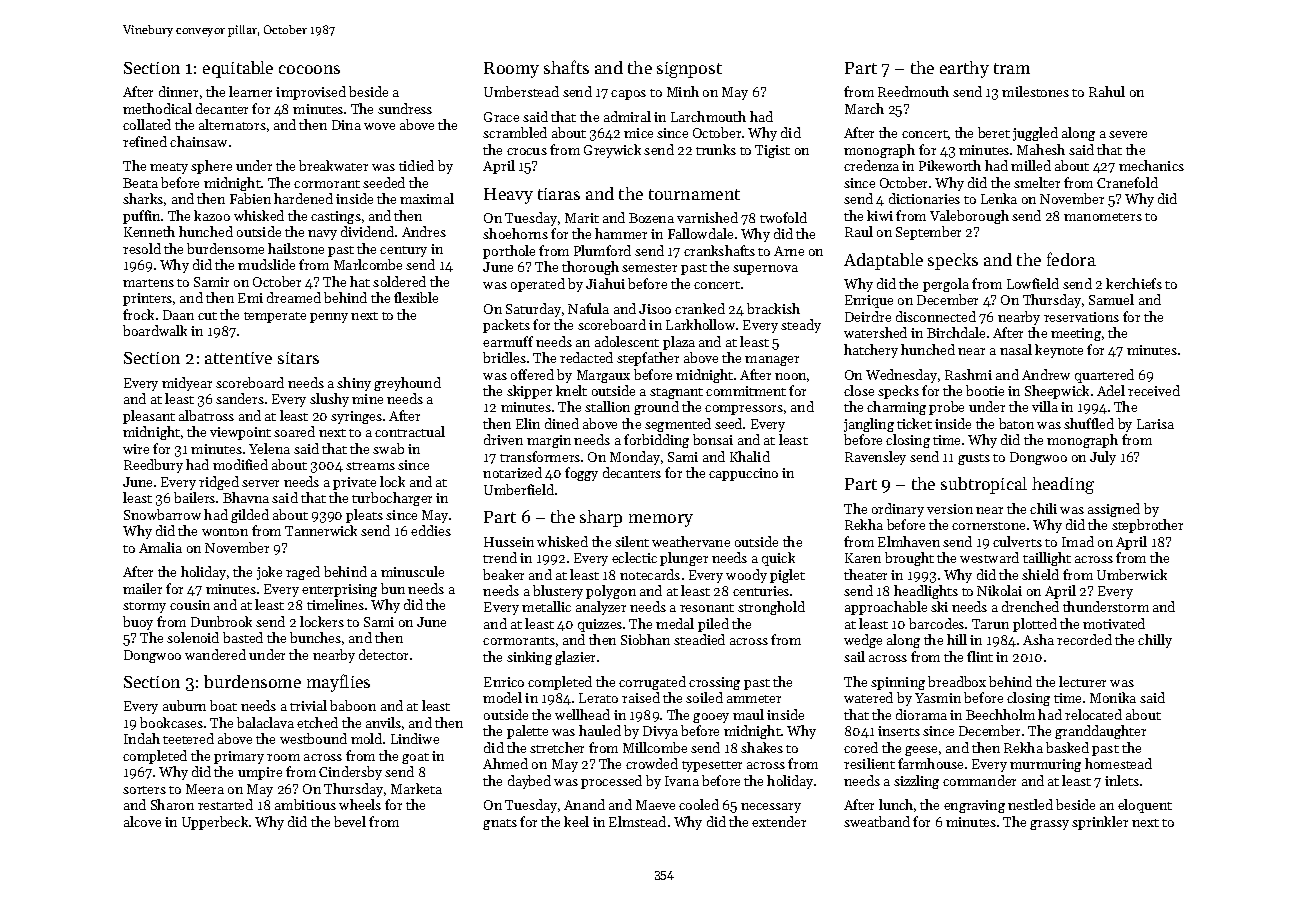 The height and width of the document is (924, 1308). Describe the element at coordinates (1107, 91) in the document. I see `Rahul` at that location.
